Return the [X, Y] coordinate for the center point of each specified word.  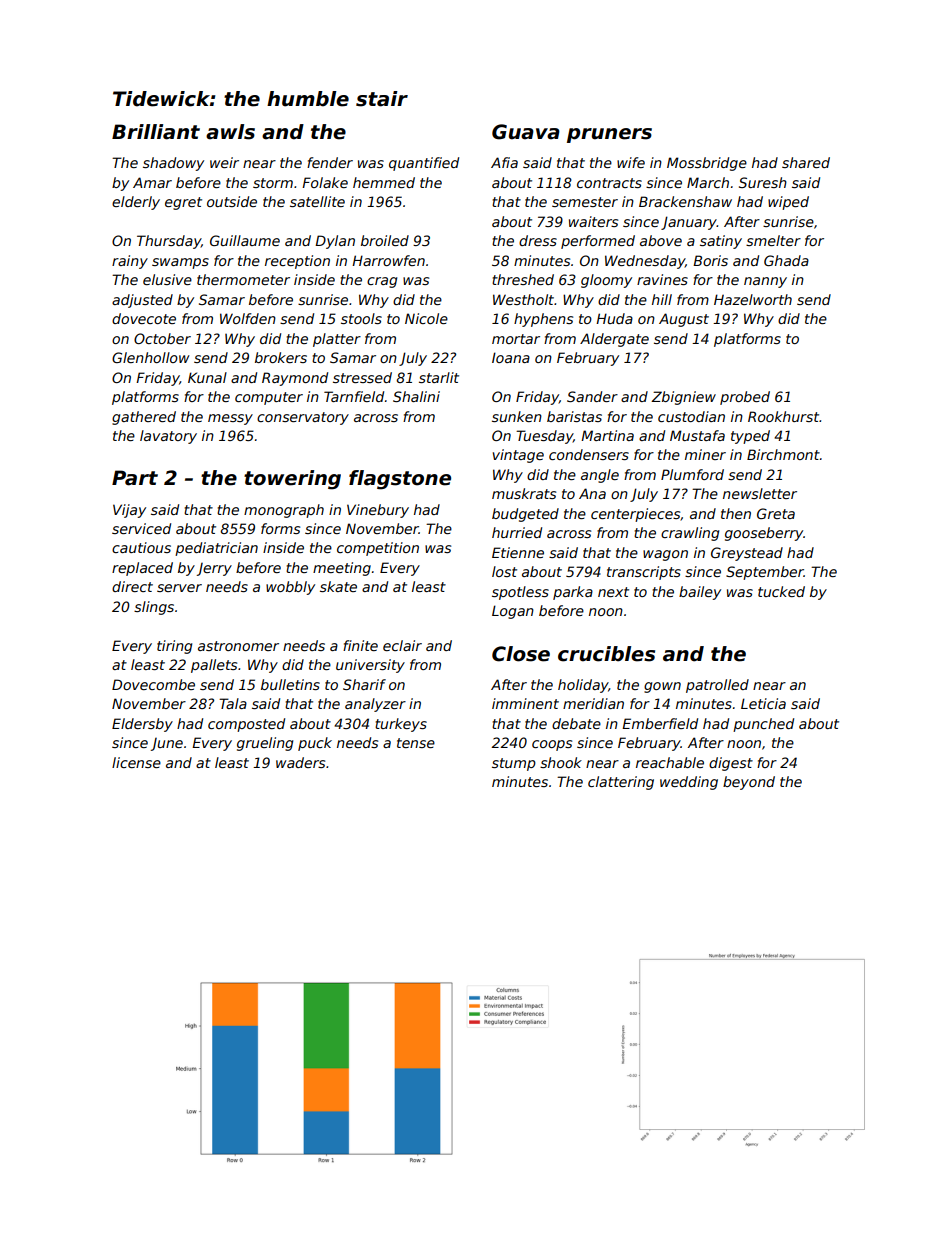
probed [745, 398]
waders [300, 762]
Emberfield [660, 723]
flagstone [400, 480]
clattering [621, 783]
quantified [424, 164]
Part [135, 478]
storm [273, 183]
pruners [609, 135]
